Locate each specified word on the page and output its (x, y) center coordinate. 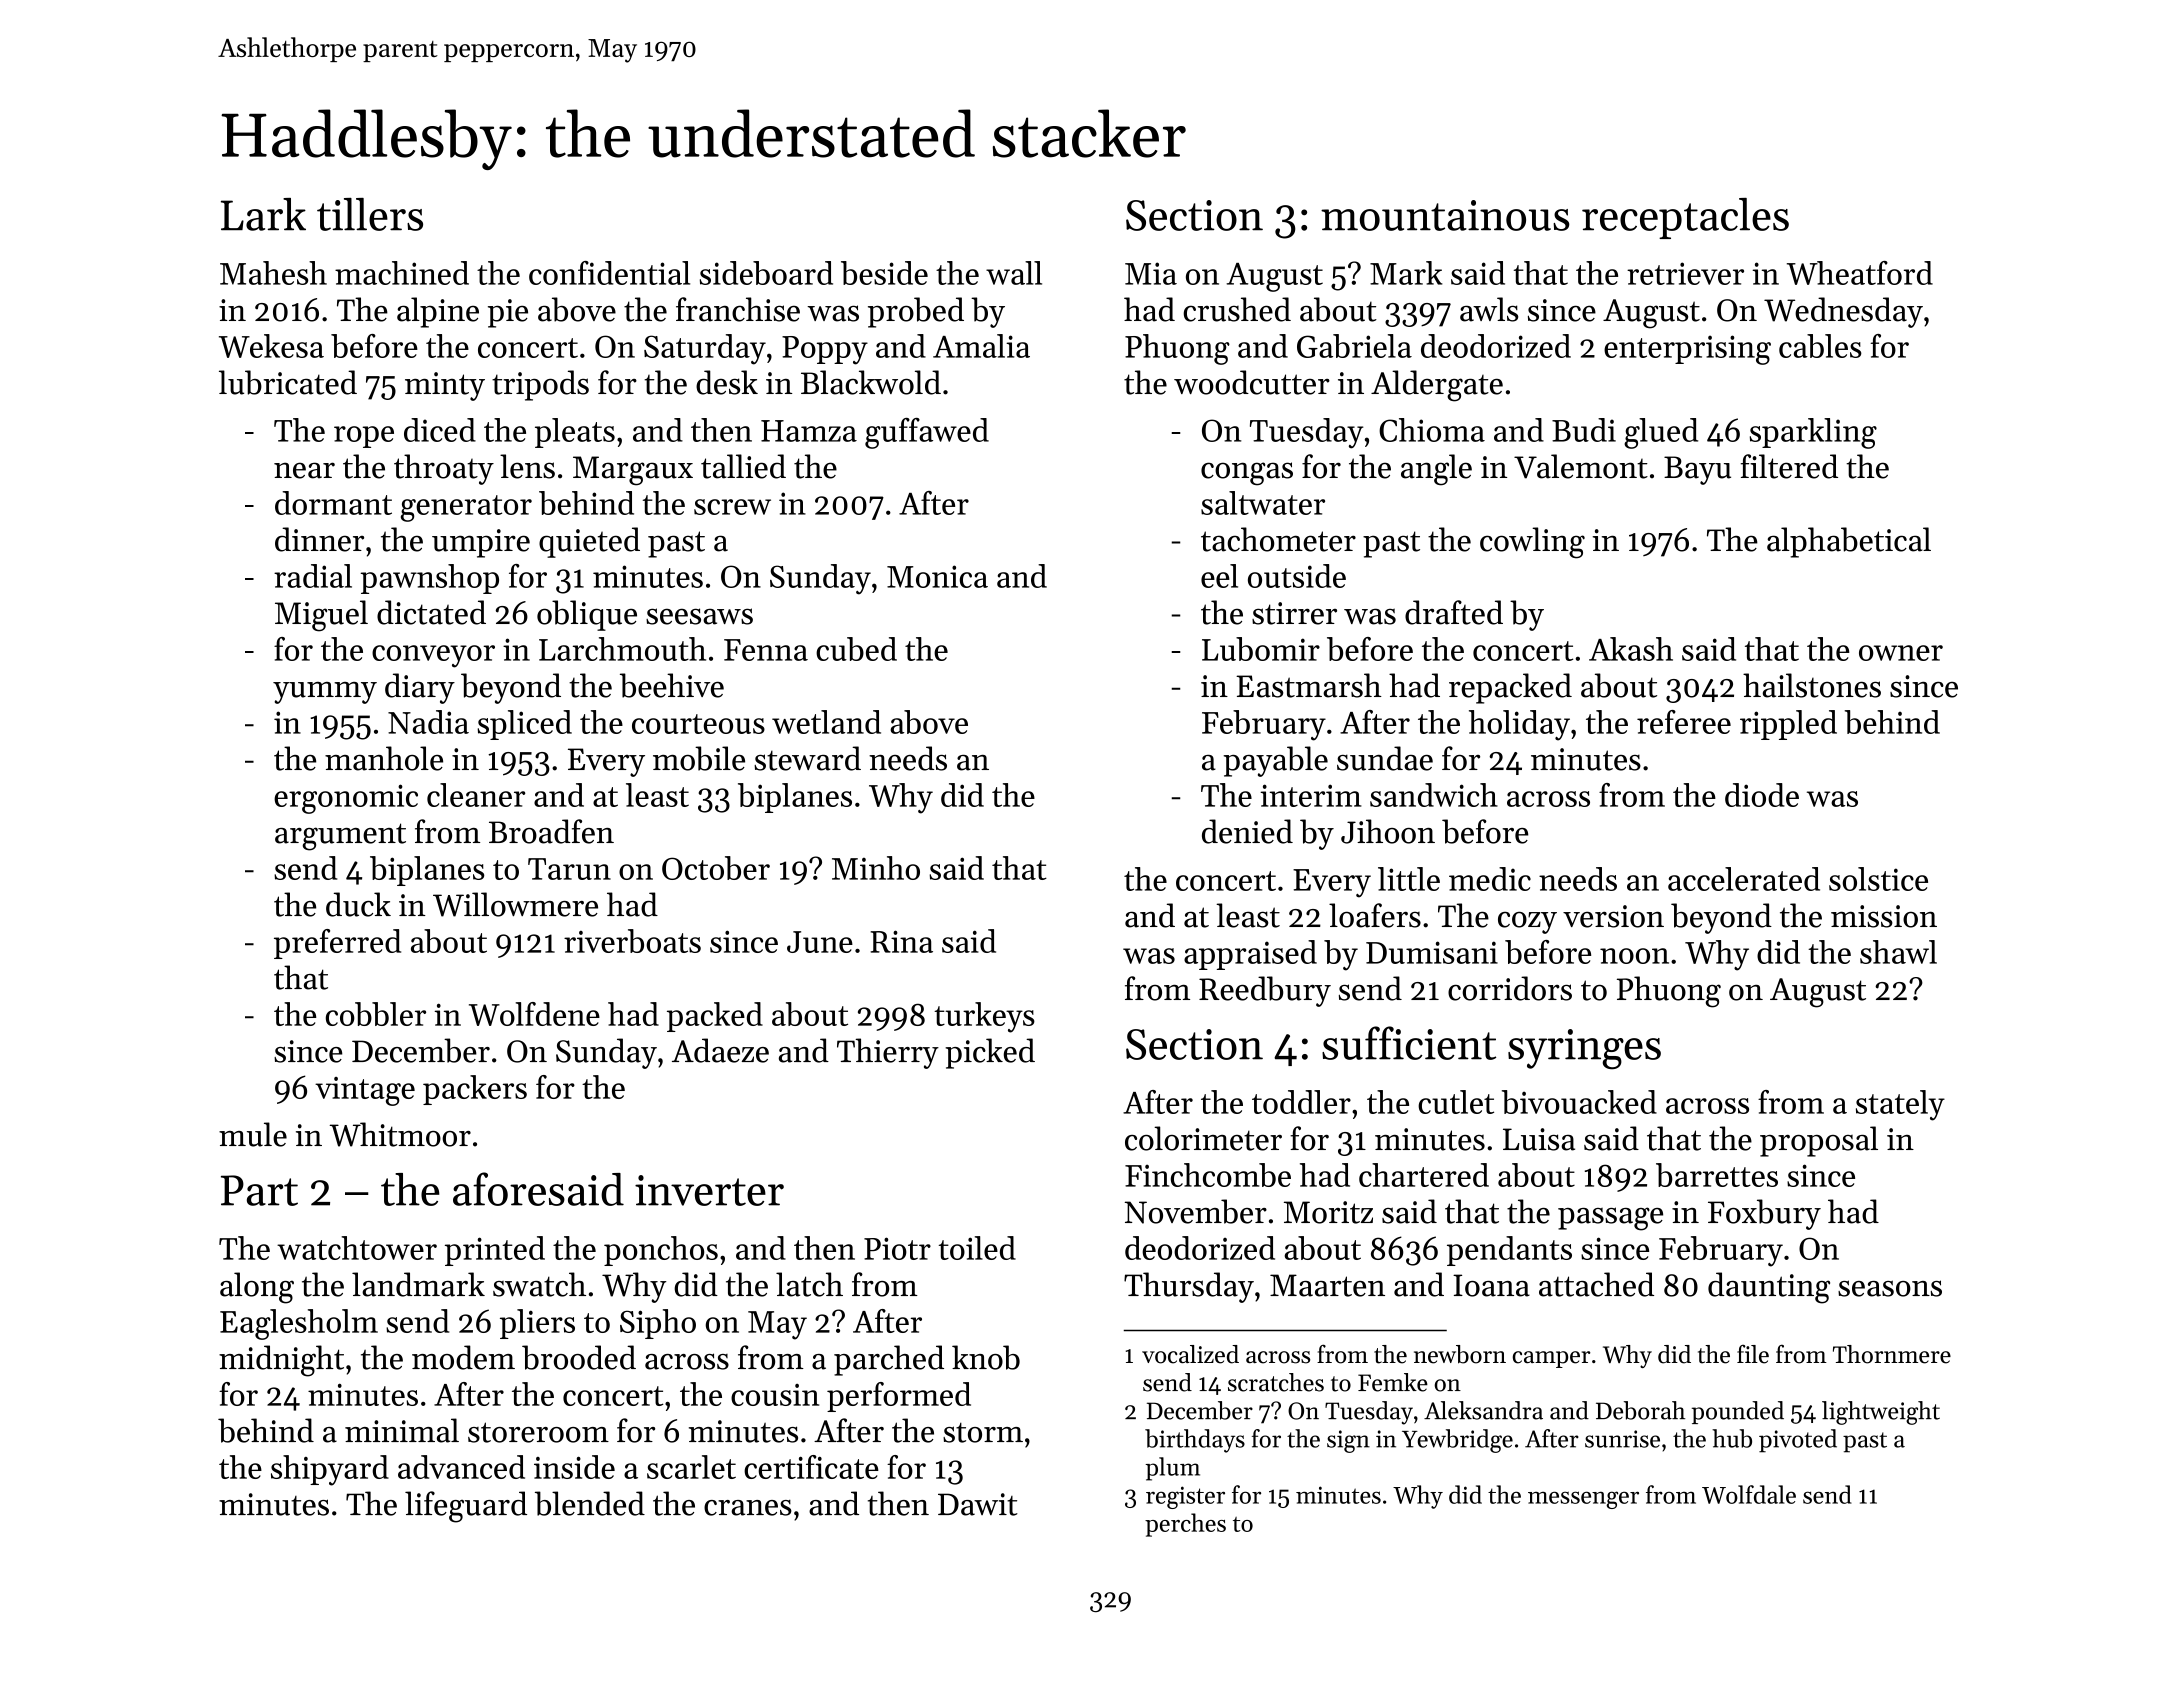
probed (916, 312)
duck (358, 904)
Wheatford (1860, 273)
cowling (1532, 543)
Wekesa (271, 346)
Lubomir (1261, 649)
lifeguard (466, 1507)
